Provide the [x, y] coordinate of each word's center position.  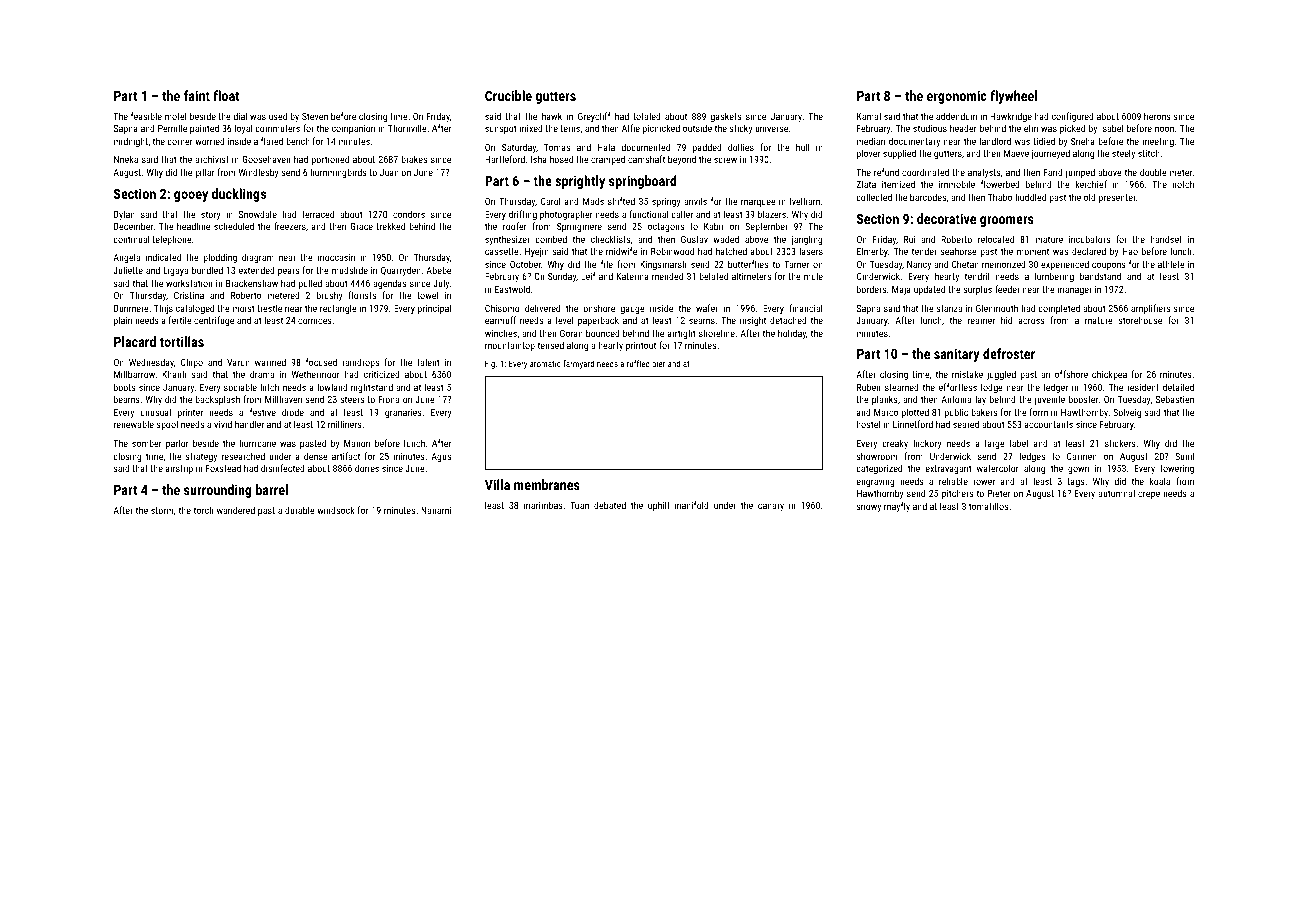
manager [1074, 291]
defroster [1009, 353]
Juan [389, 172]
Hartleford [505, 159]
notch [1183, 184]
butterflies [748, 264]
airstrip [179, 469]
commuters [277, 128]
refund [886, 172]
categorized [879, 469]
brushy [330, 296]
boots [125, 387]
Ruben [868, 387]
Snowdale [258, 214]
